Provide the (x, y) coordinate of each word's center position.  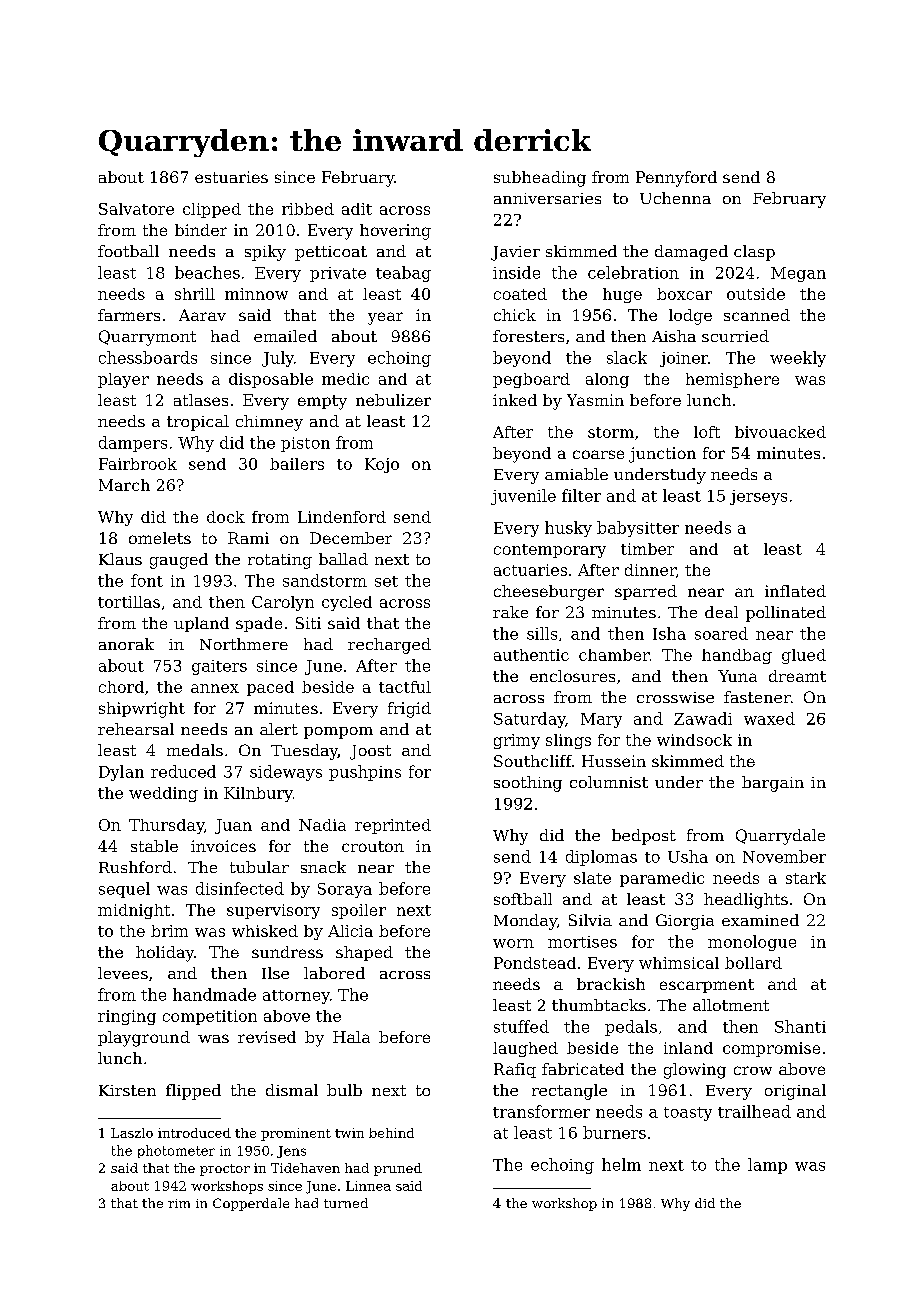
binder (201, 230)
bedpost (644, 837)
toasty (688, 1114)
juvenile (523, 497)
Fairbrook (138, 464)
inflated (795, 591)
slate (592, 878)
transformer (541, 1111)
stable (154, 846)
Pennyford (676, 179)
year (385, 318)
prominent (296, 1134)
